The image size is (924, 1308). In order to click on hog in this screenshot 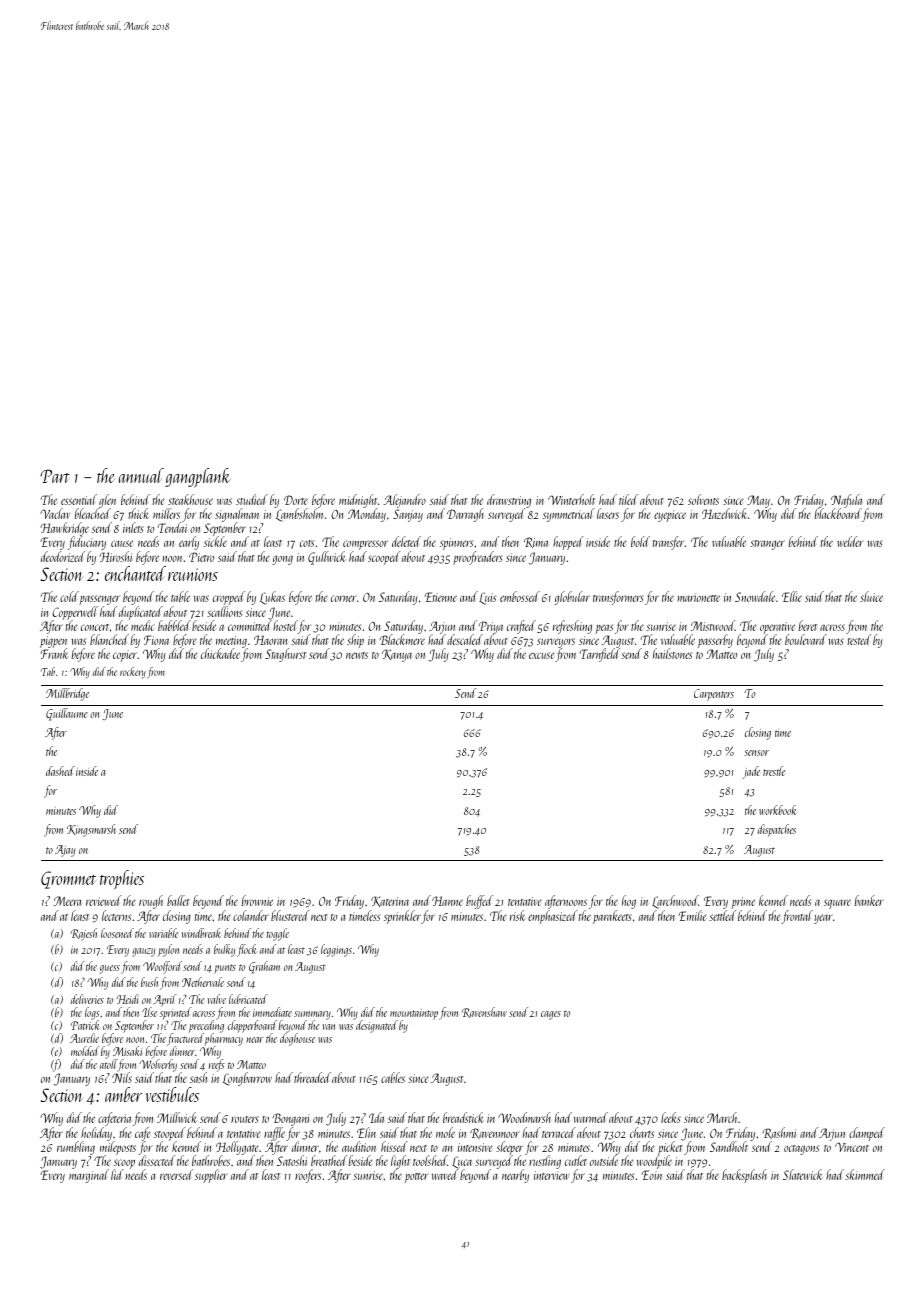, I will do `click(629, 902)`.
